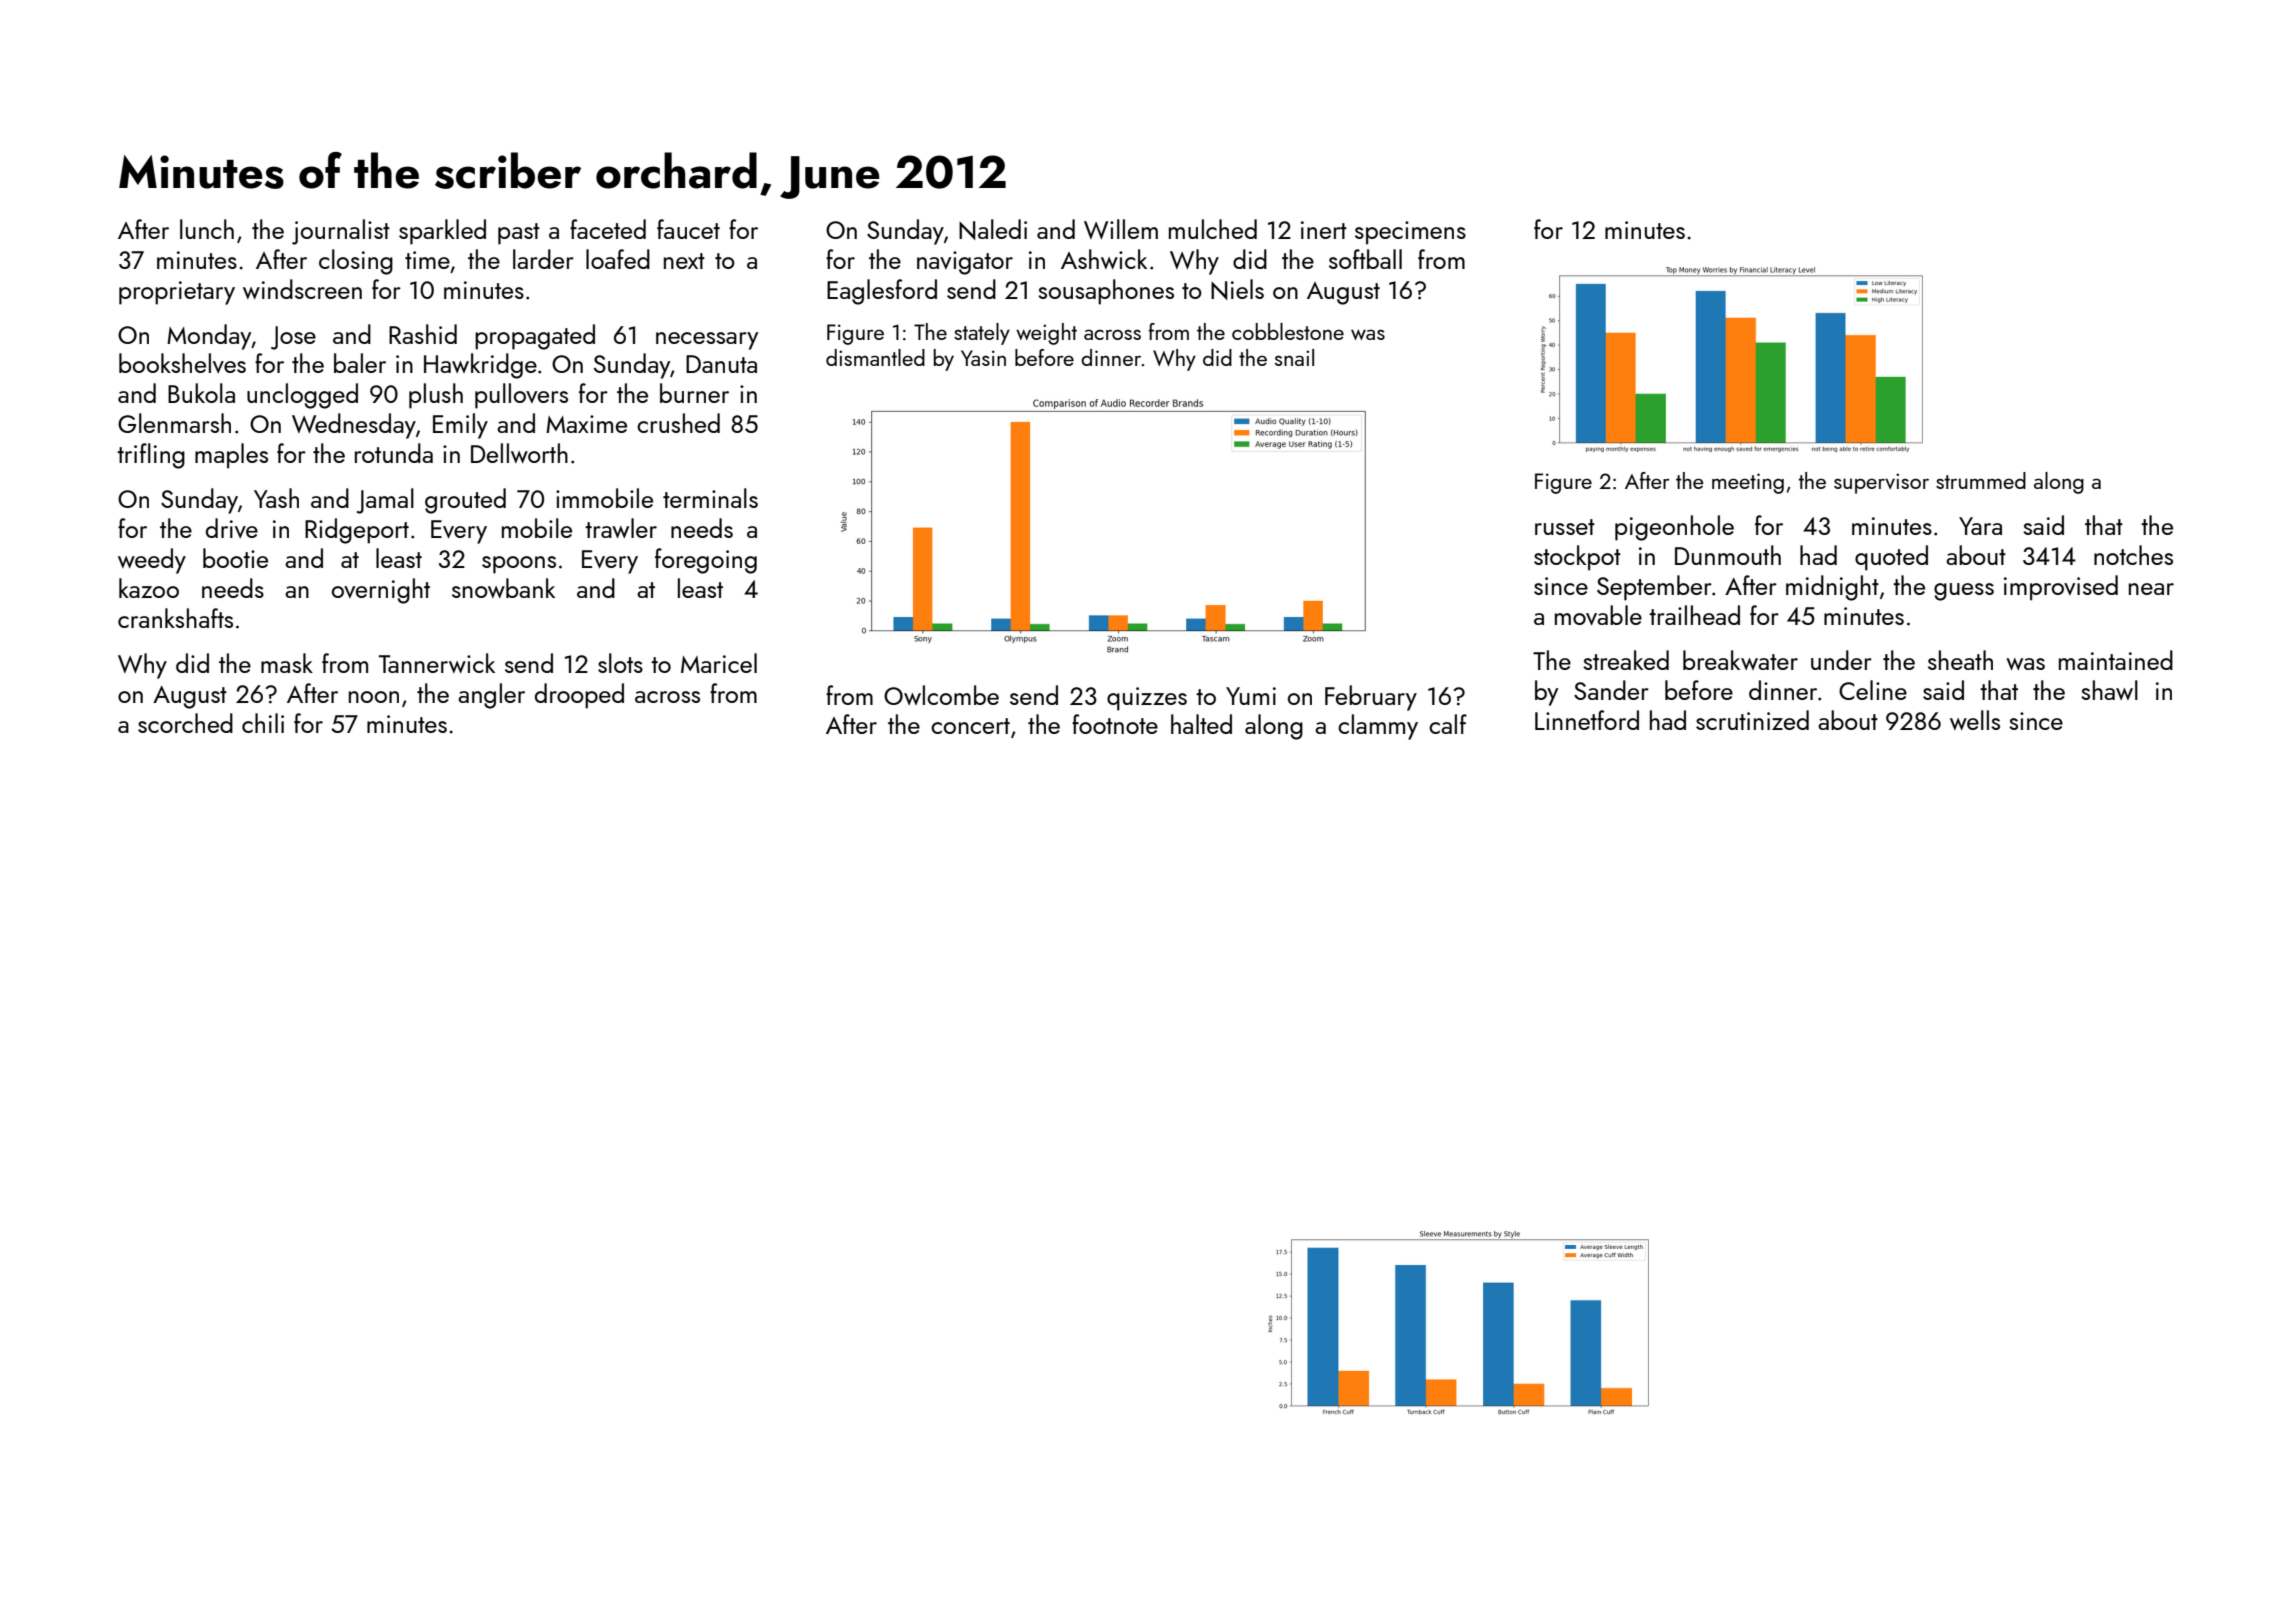  I want to click on specimens, so click(1410, 233).
